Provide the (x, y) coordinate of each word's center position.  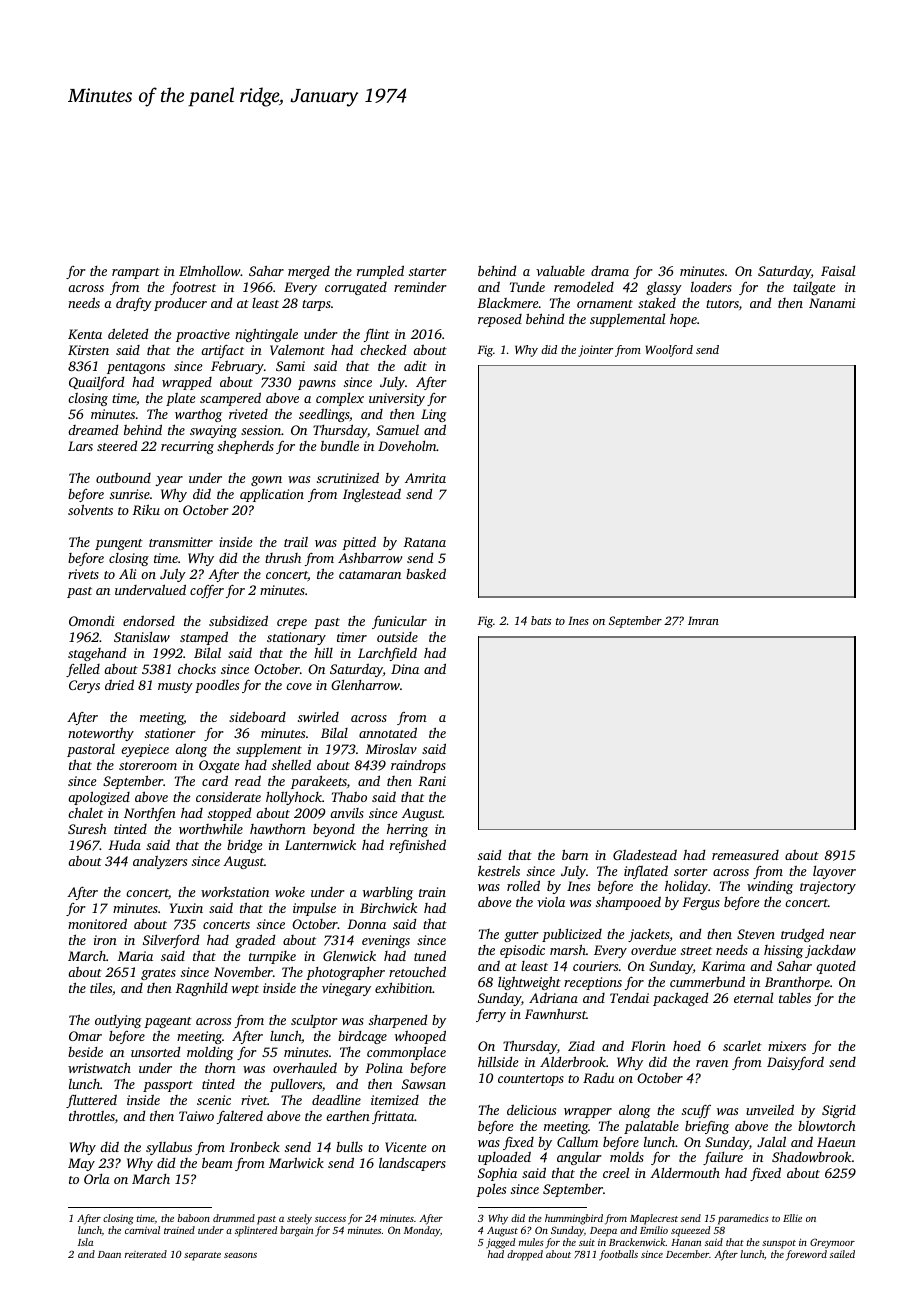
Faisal (838, 271)
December (687, 1254)
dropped (525, 1255)
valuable (560, 271)
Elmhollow (210, 271)
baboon (194, 1218)
